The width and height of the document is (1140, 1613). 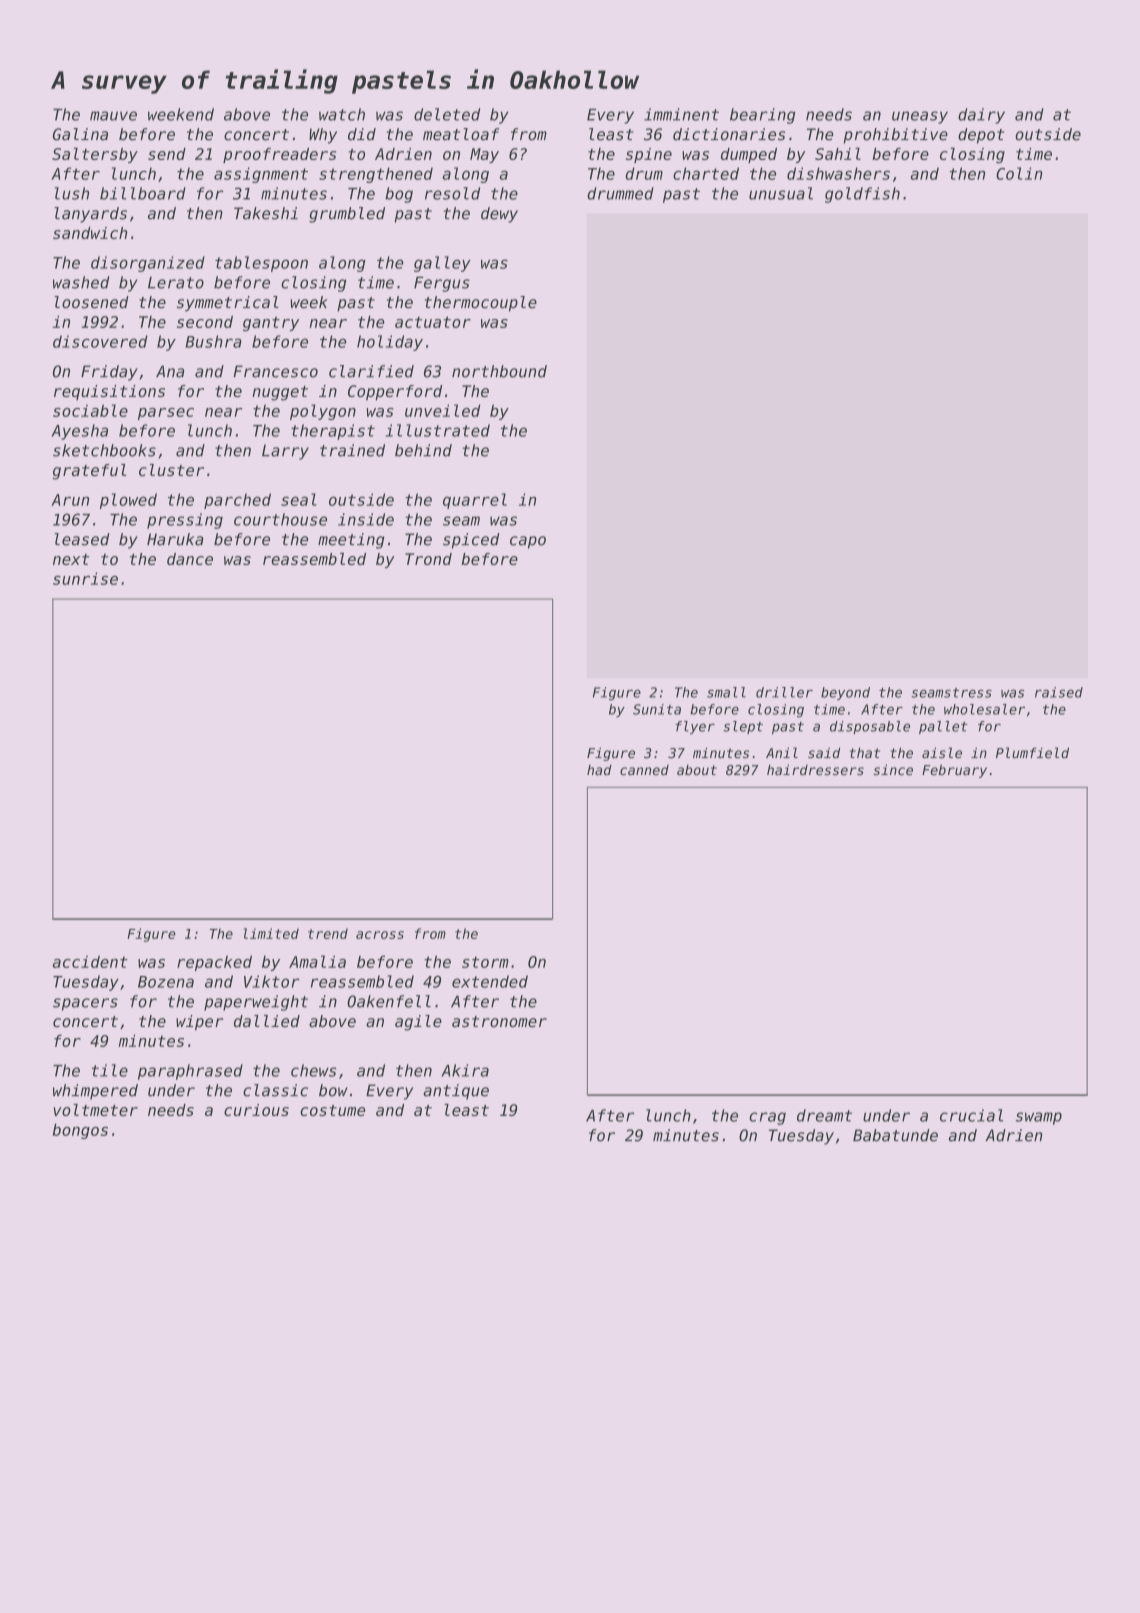 I want to click on unusual, so click(x=781, y=193).
